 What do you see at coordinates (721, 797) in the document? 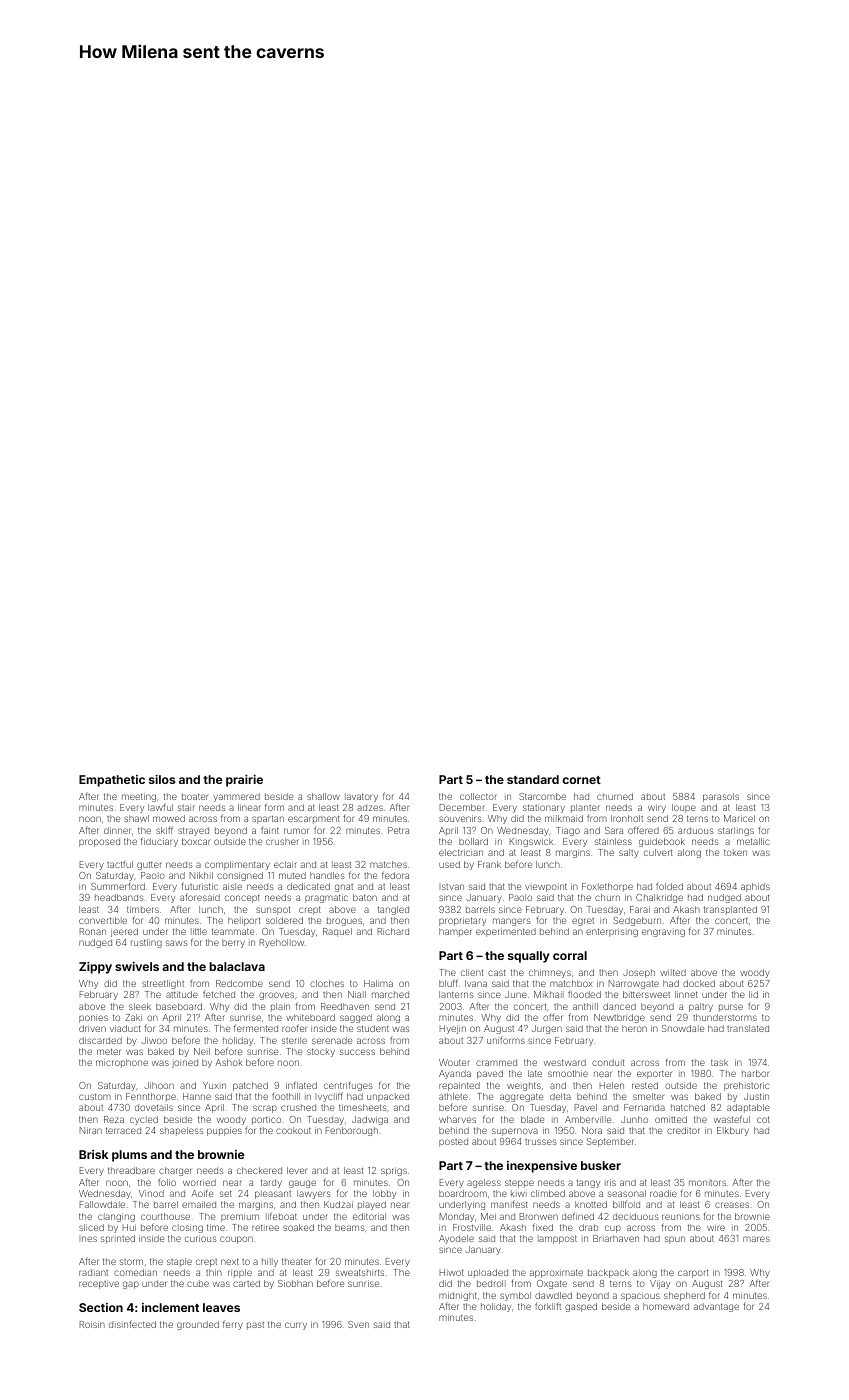
I see `parasols` at bounding box center [721, 797].
